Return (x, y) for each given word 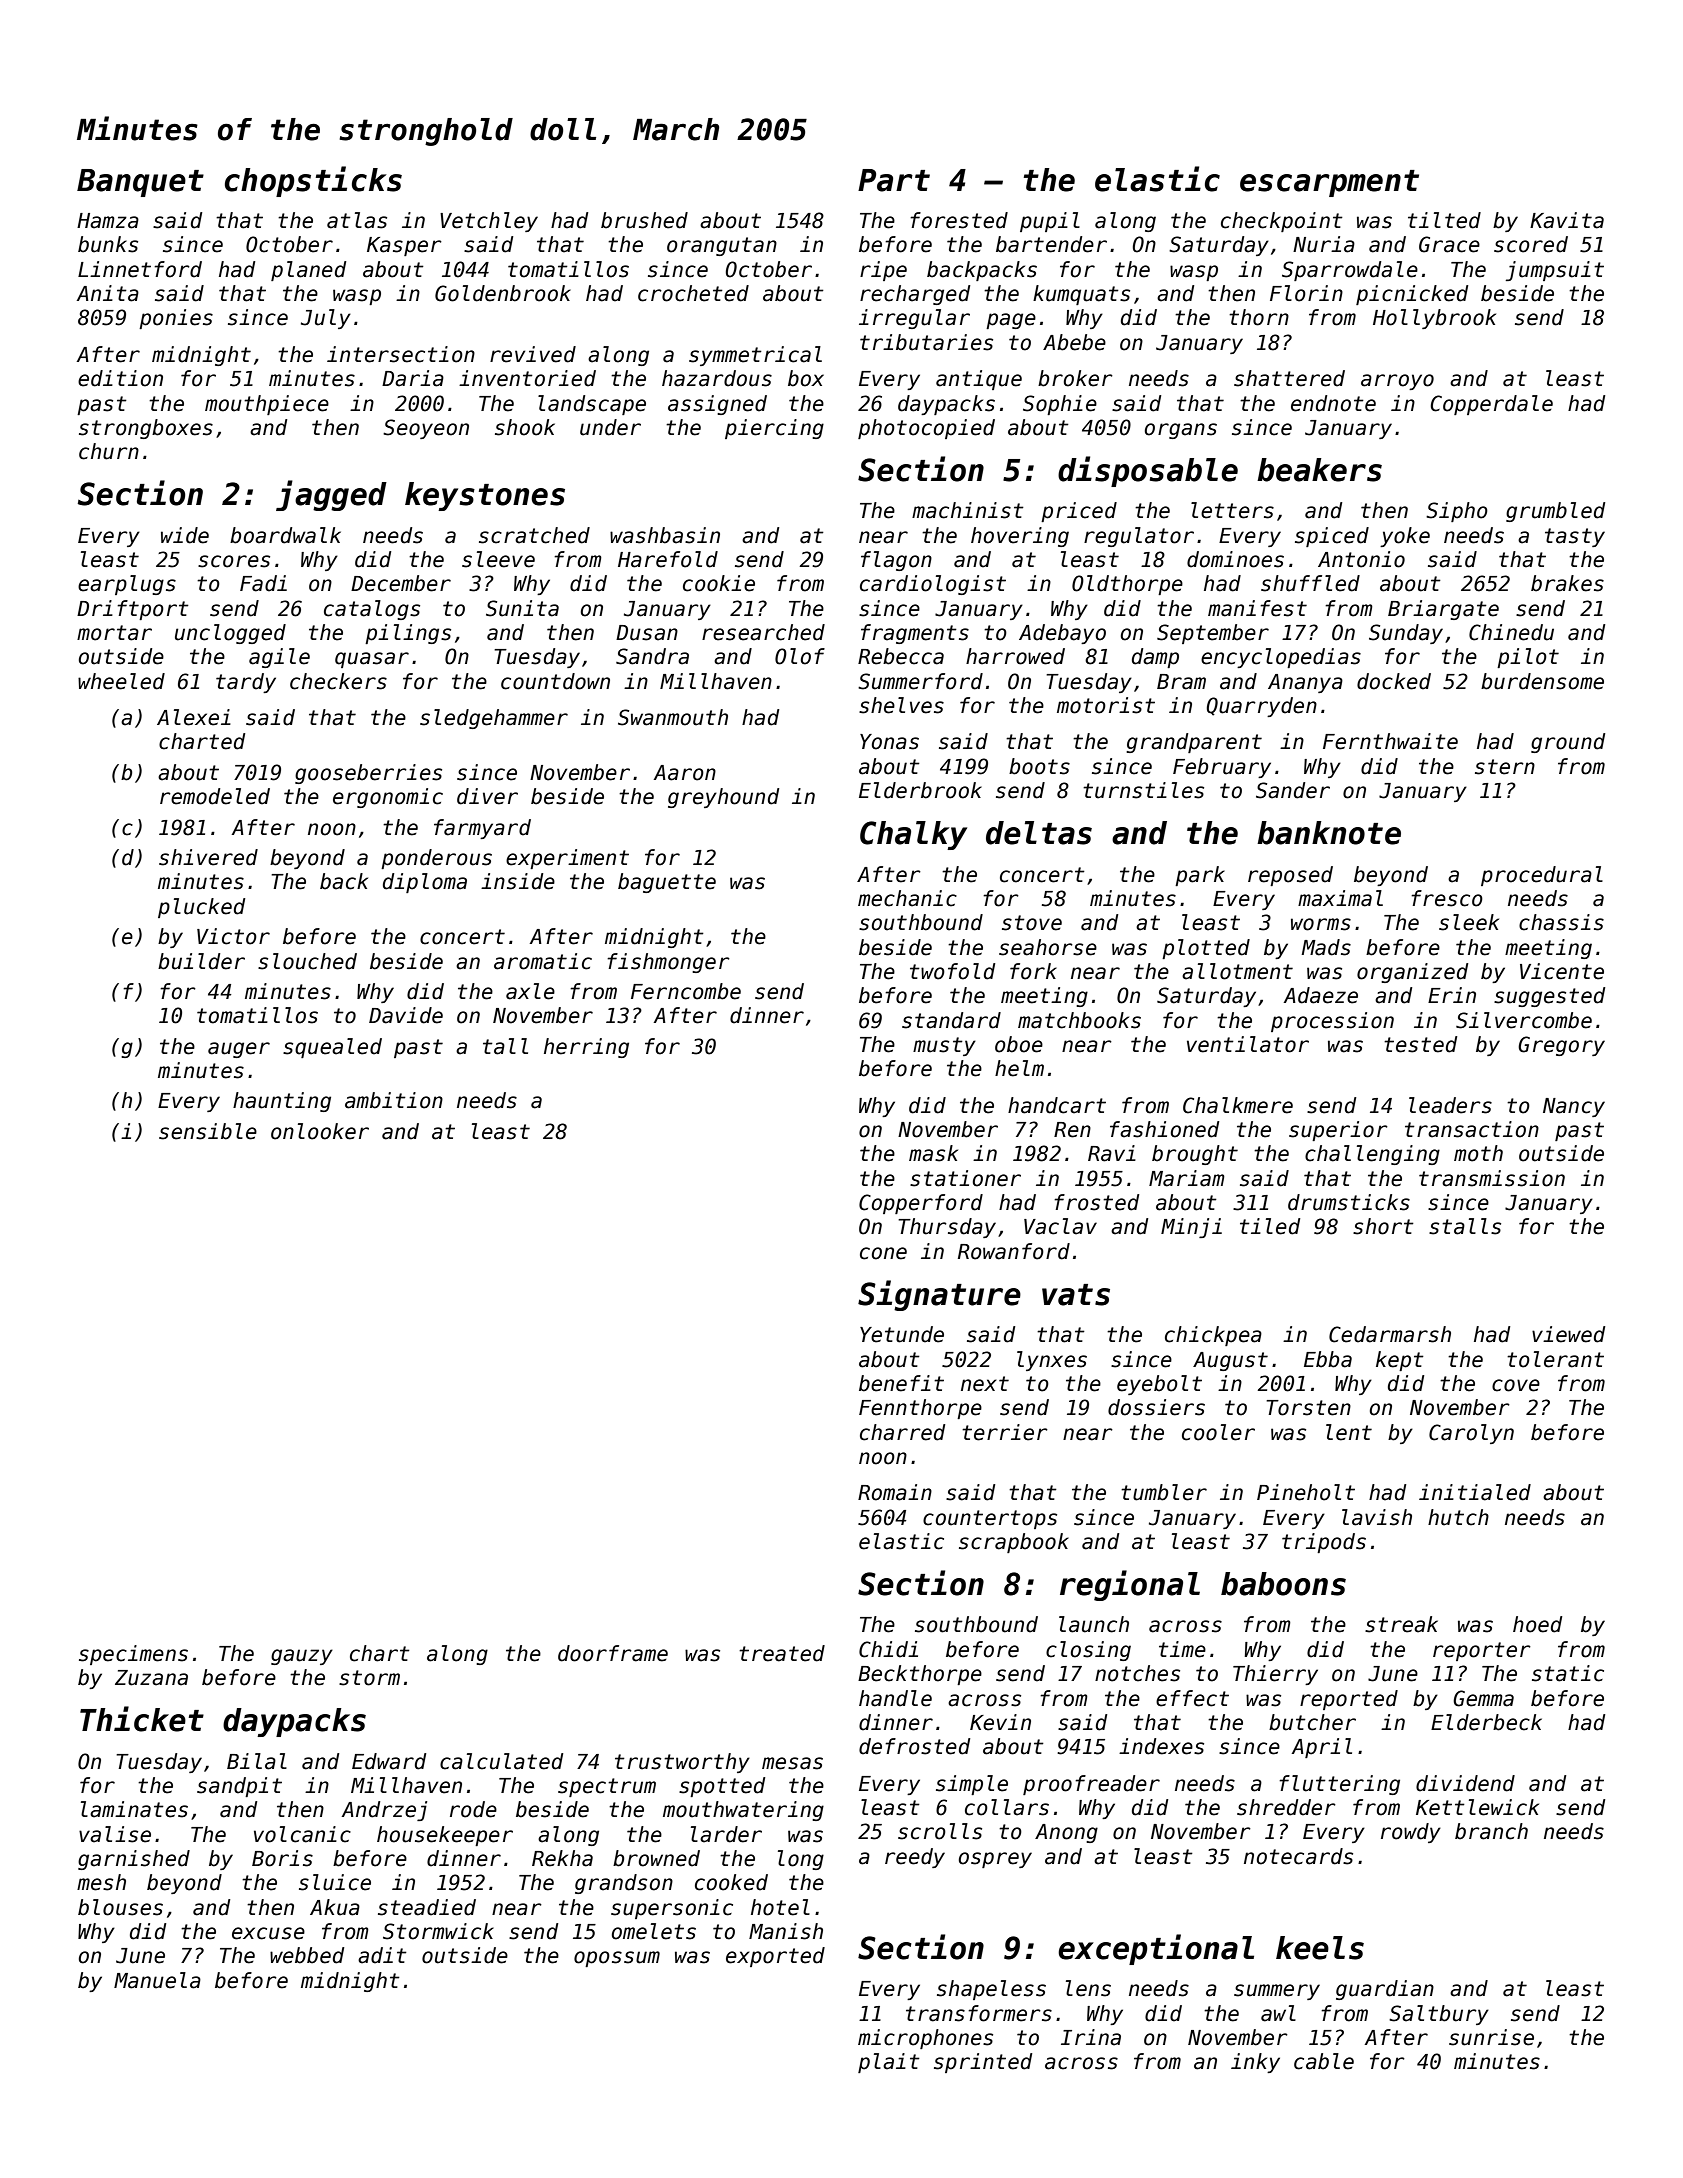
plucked (201, 908)
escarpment (1329, 183)
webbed (307, 1955)
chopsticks (313, 181)
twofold (952, 971)
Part (894, 180)
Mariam (1187, 1178)
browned (656, 1858)
